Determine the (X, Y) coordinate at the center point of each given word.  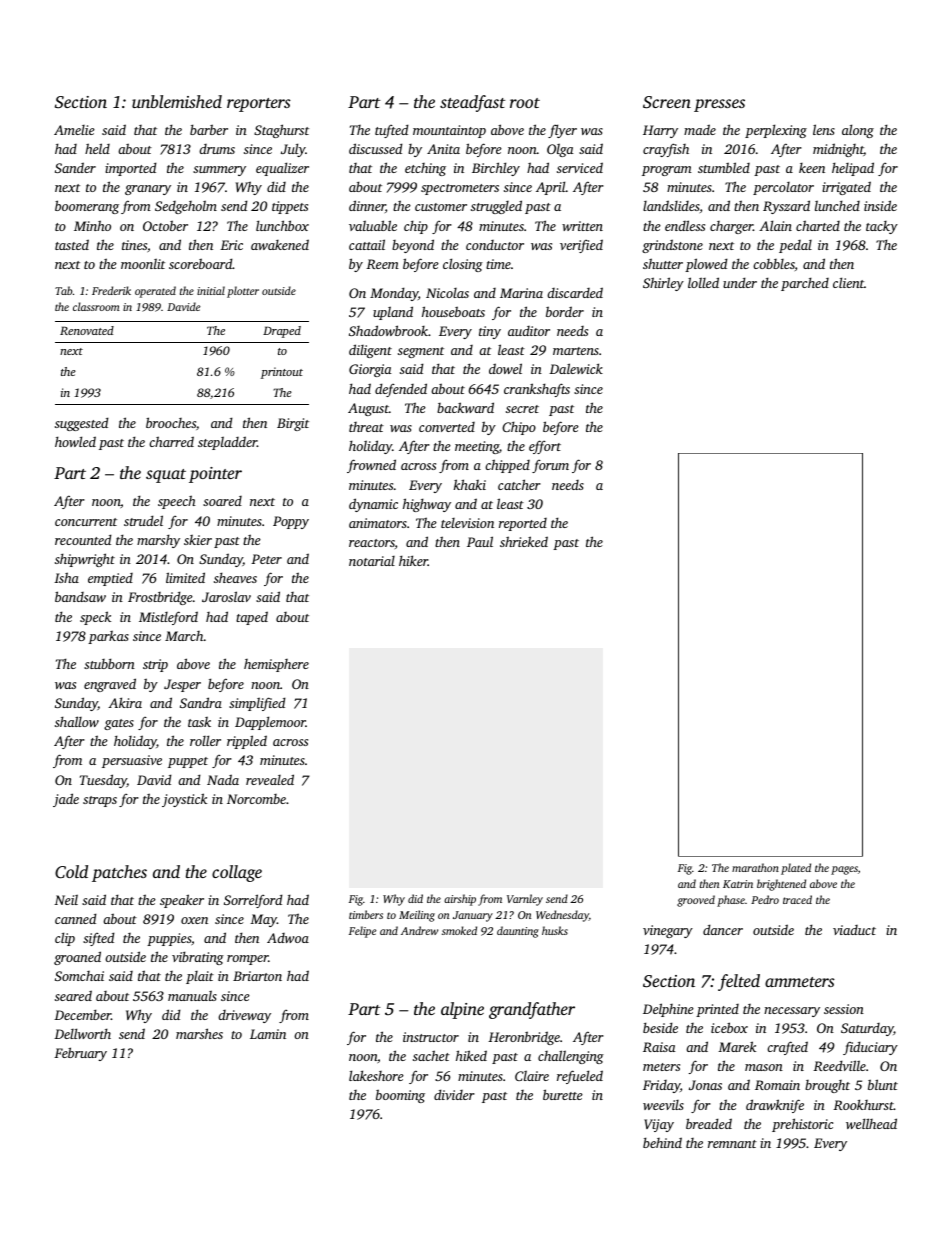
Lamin (268, 1034)
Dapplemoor (270, 723)
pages (844, 870)
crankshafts (537, 390)
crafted (787, 1048)
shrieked (524, 541)
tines (134, 245)
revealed (270, 779)
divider (454, 1094)
